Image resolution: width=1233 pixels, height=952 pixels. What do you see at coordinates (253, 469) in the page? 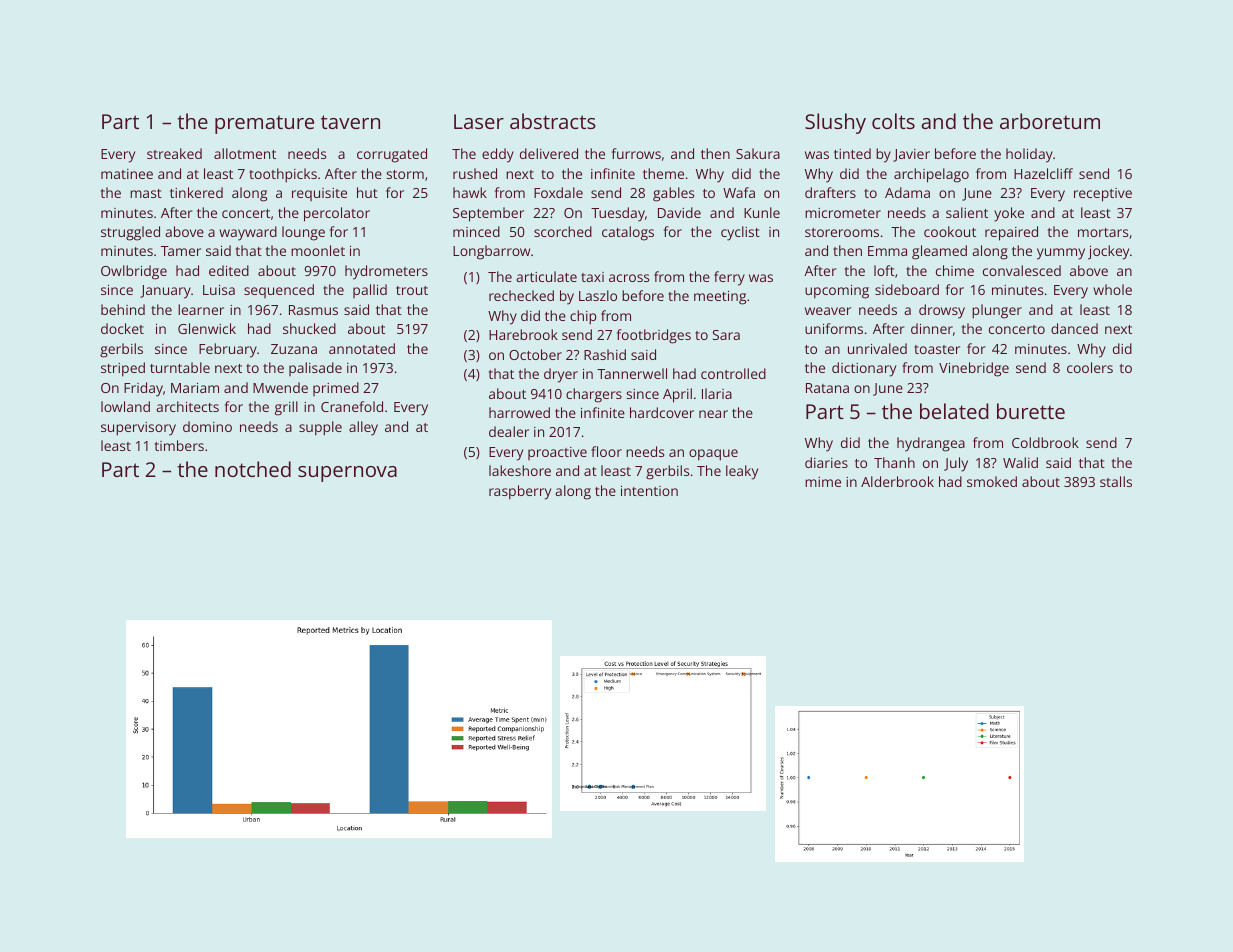
I see `notched` at bounding box center [253, 469].
